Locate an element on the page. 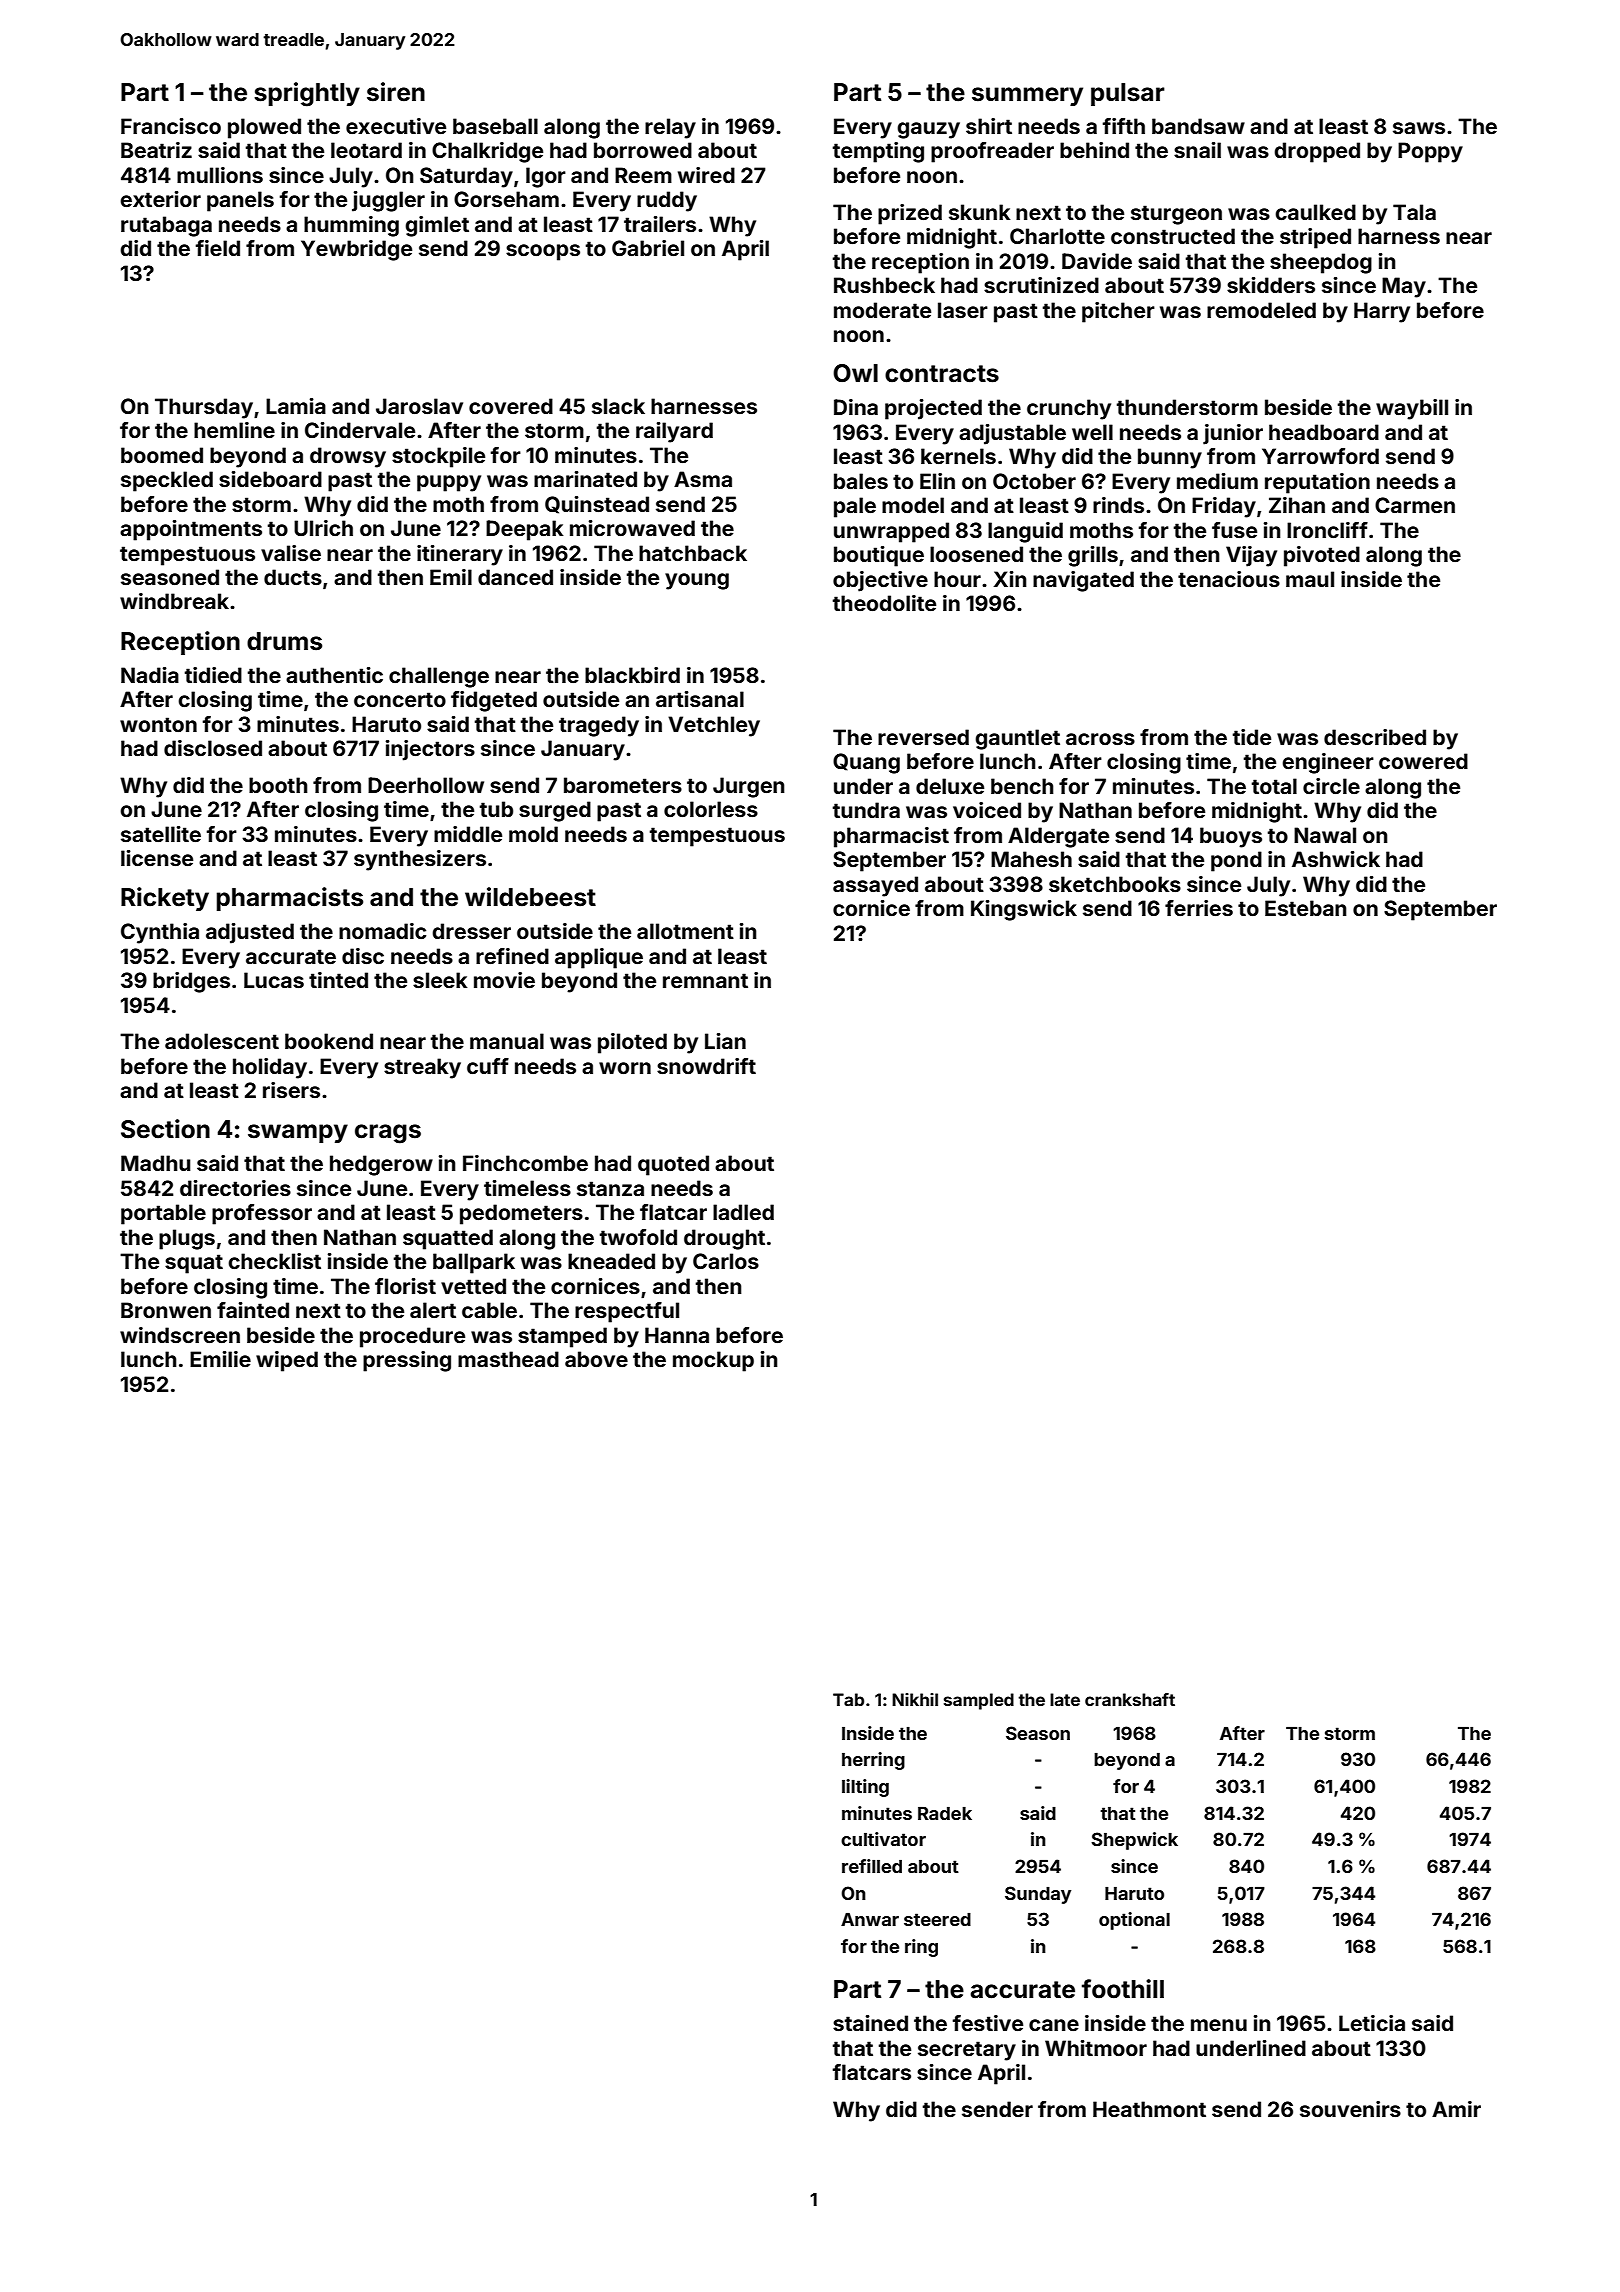 The image size is (1620, 2292). streaky is located at coordinates (422, 1068).
